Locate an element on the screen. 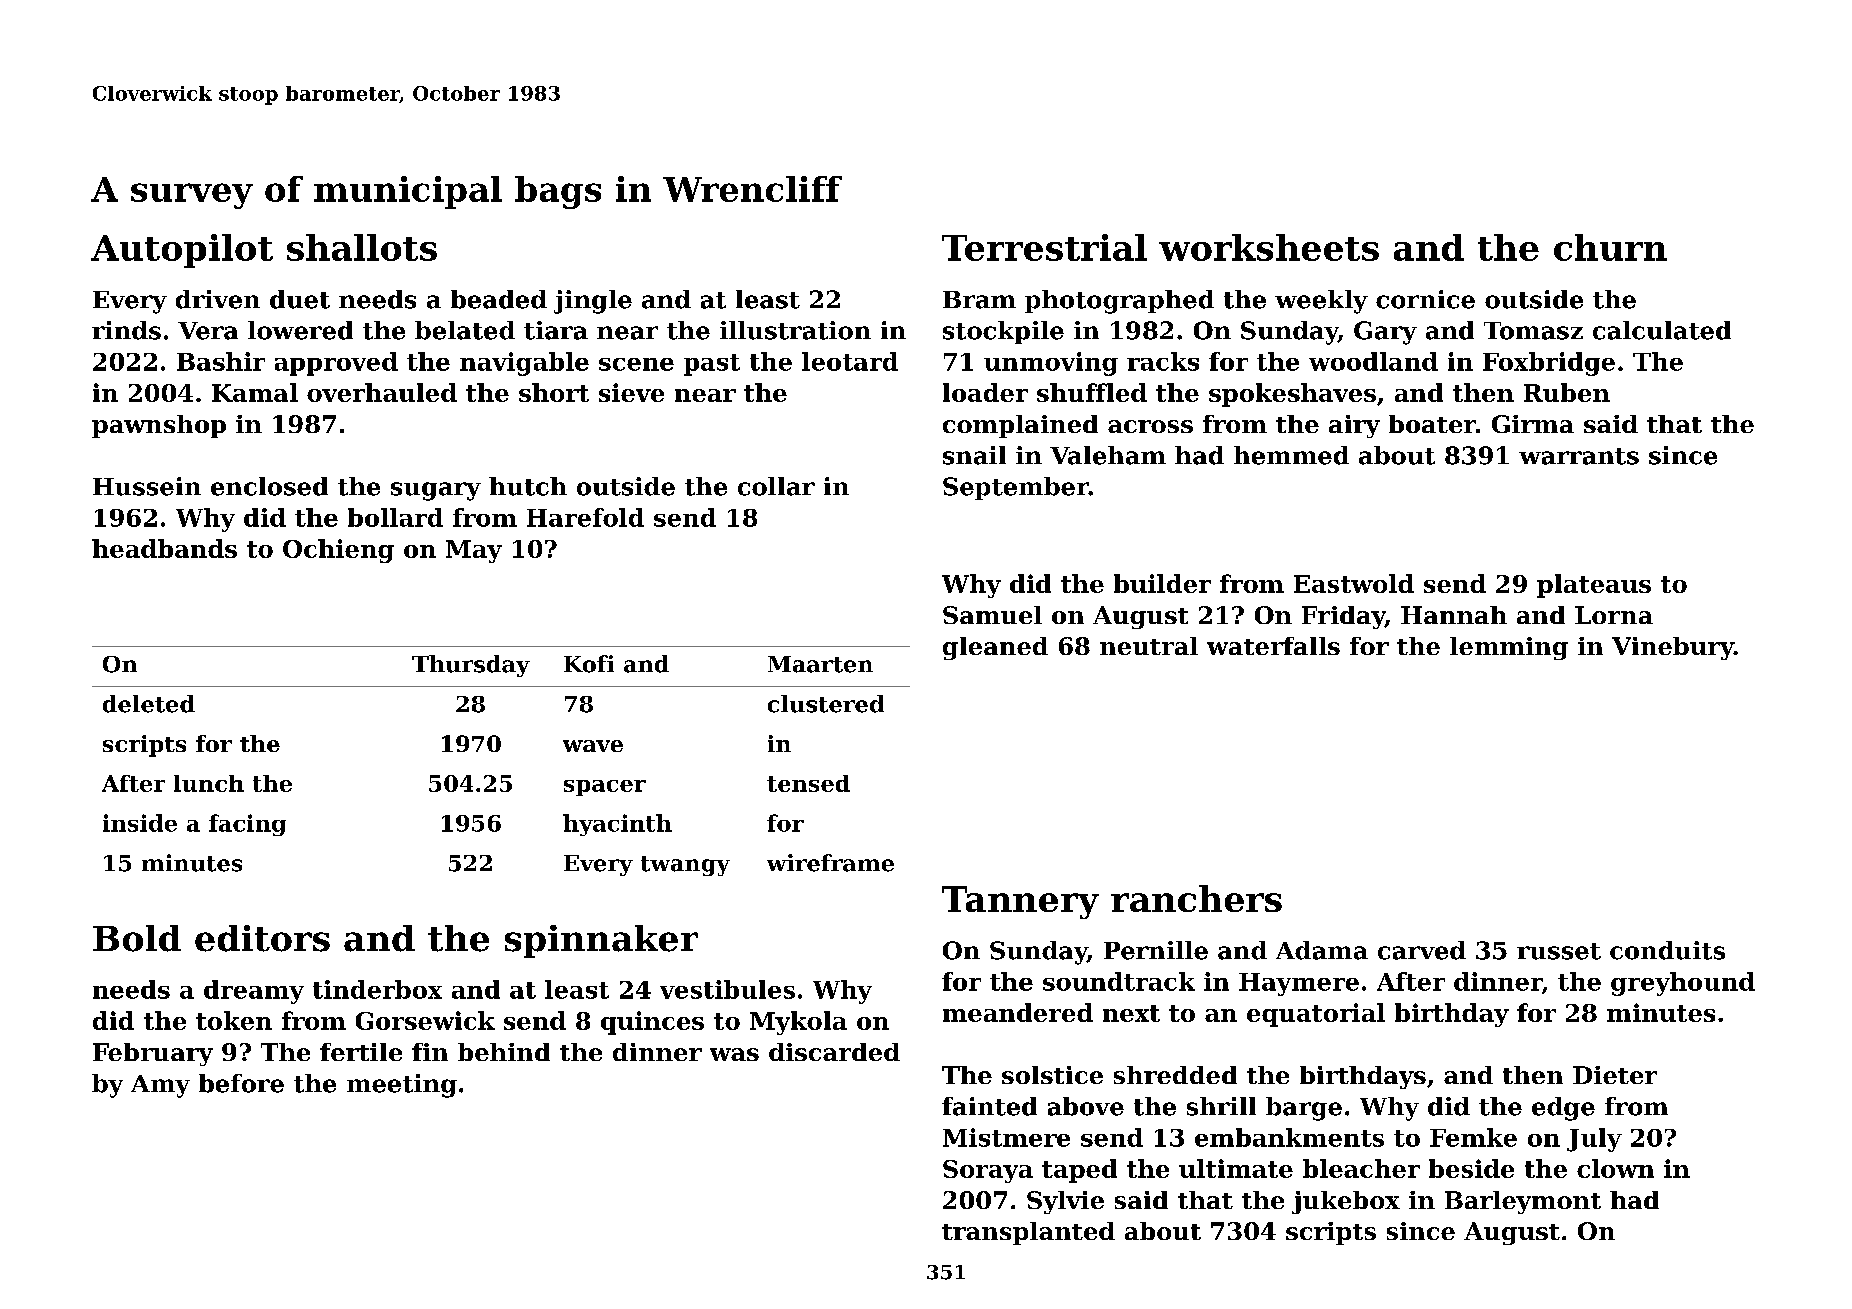  hemmed is located at coordinates (1291, 455).
